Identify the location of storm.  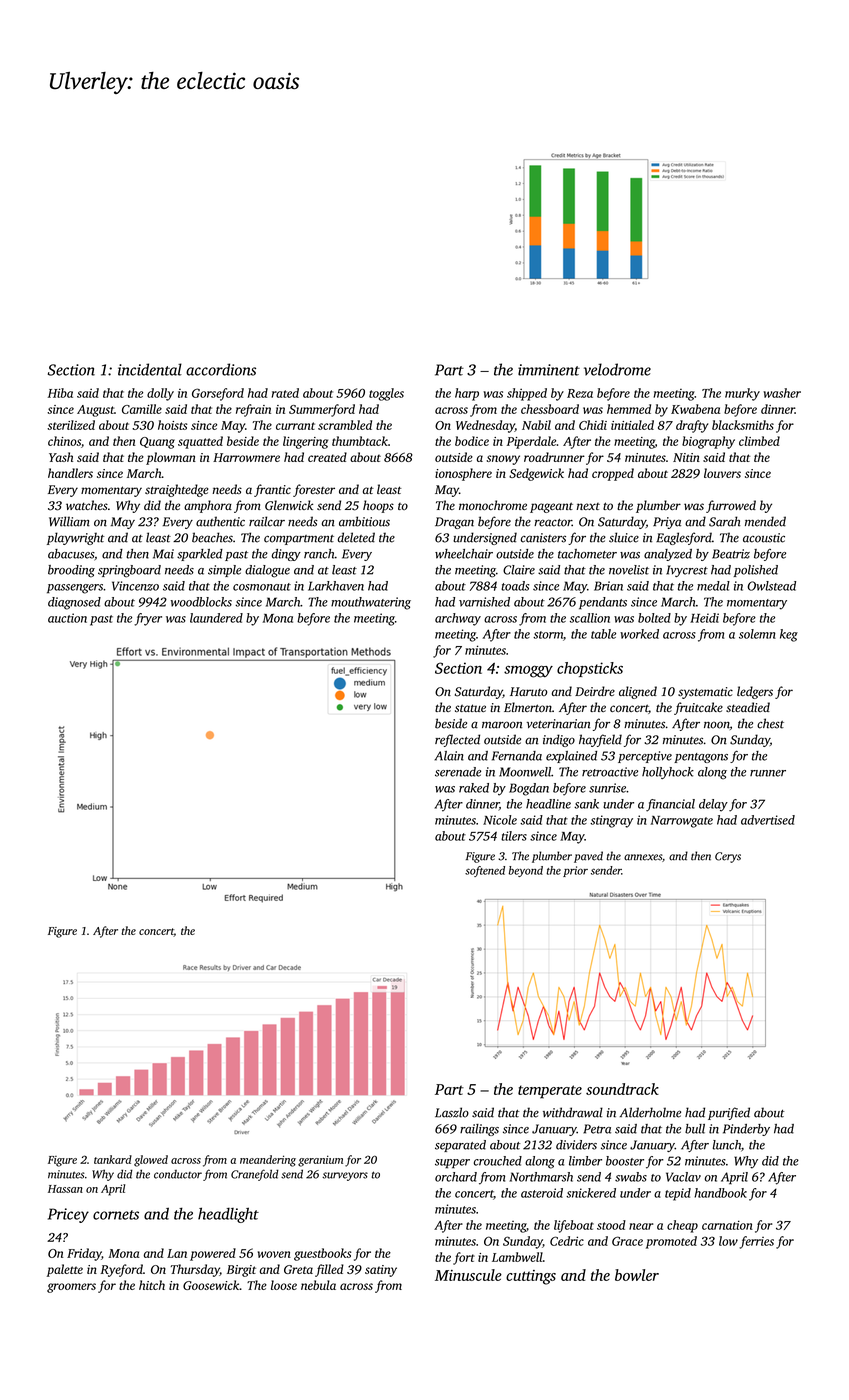
(548, 635).
